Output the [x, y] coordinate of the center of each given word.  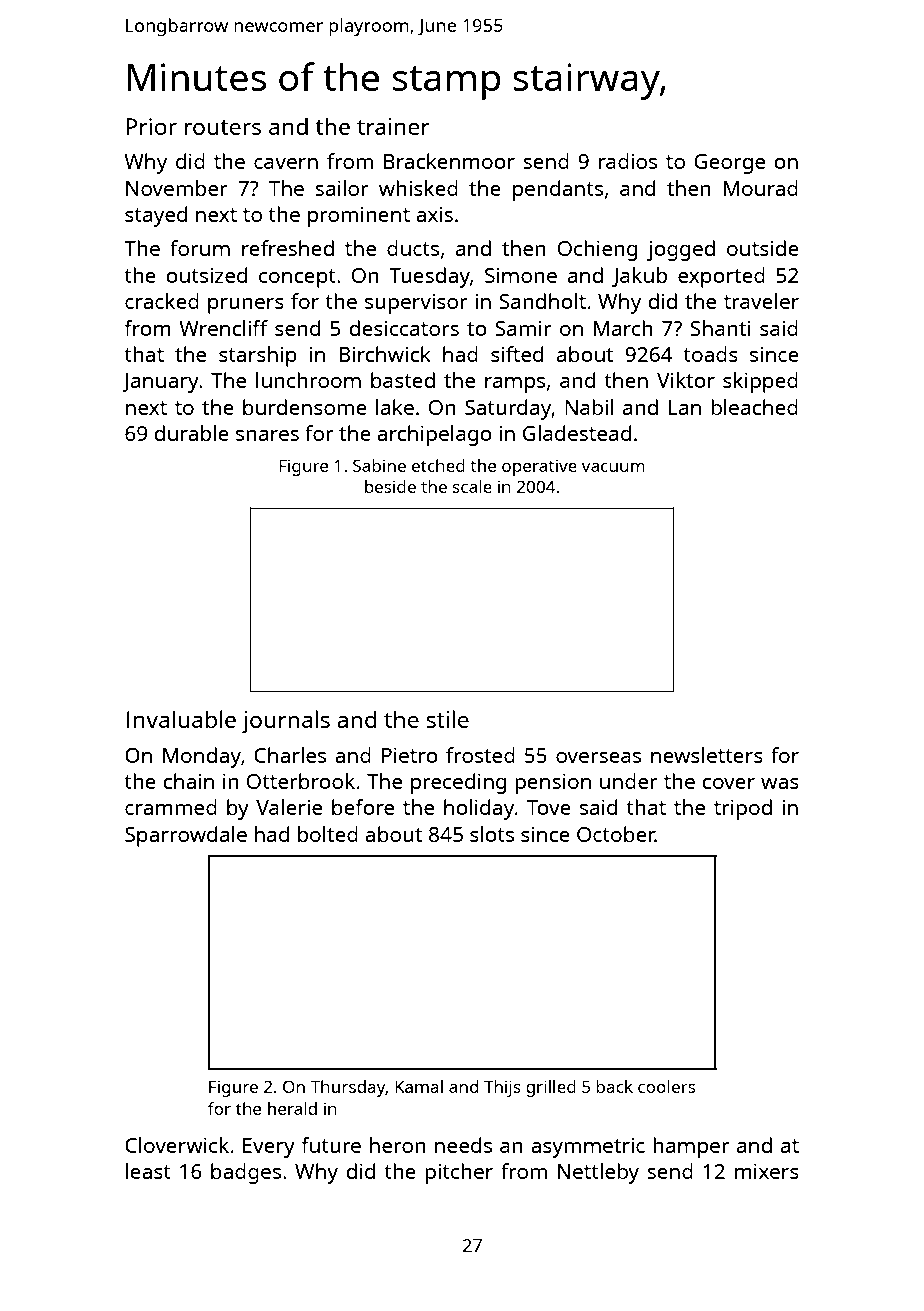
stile [448, 719]
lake [395, 407]
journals [285, 722]
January [160, 383]
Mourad [761, 188]
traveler [761, 301]
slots [492, 834]
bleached [754, 407]
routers [223, 127]
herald [292, 1108]
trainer [393, 126]
